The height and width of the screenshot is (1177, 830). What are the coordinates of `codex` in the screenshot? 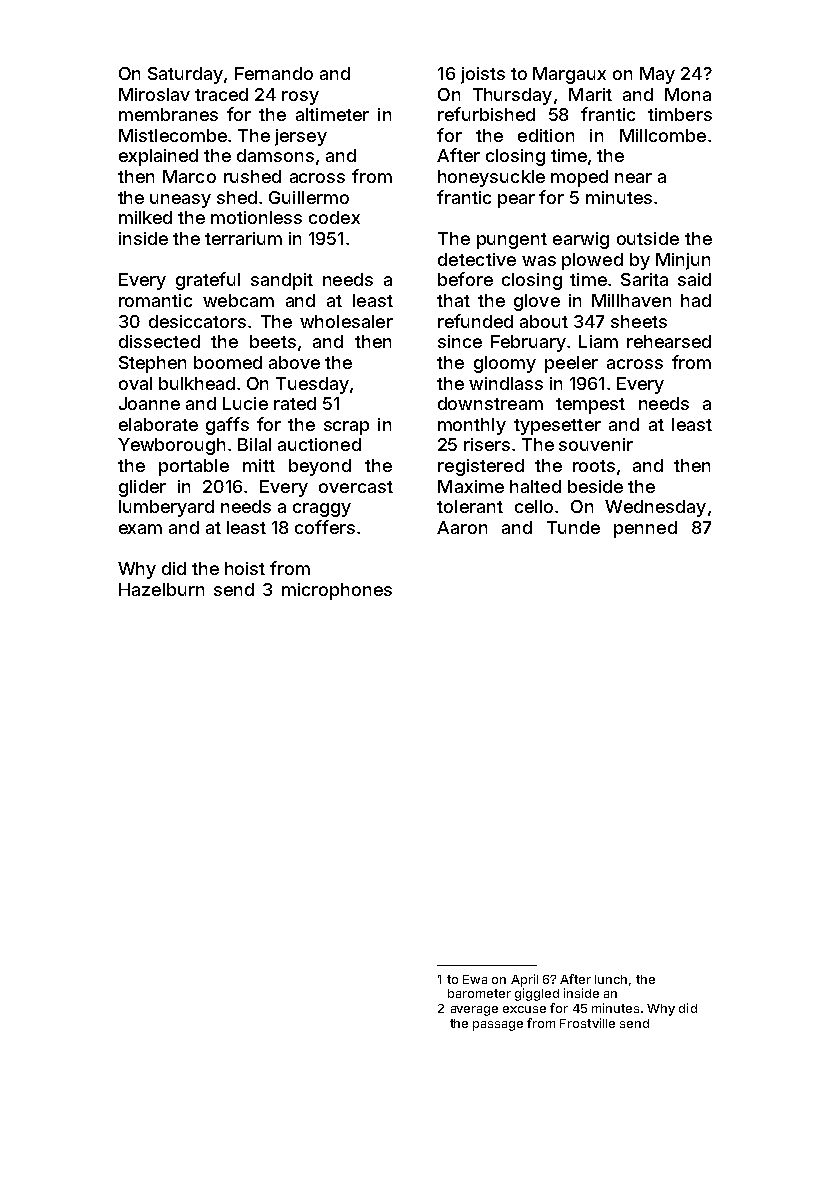 It's located at (334, 217).
